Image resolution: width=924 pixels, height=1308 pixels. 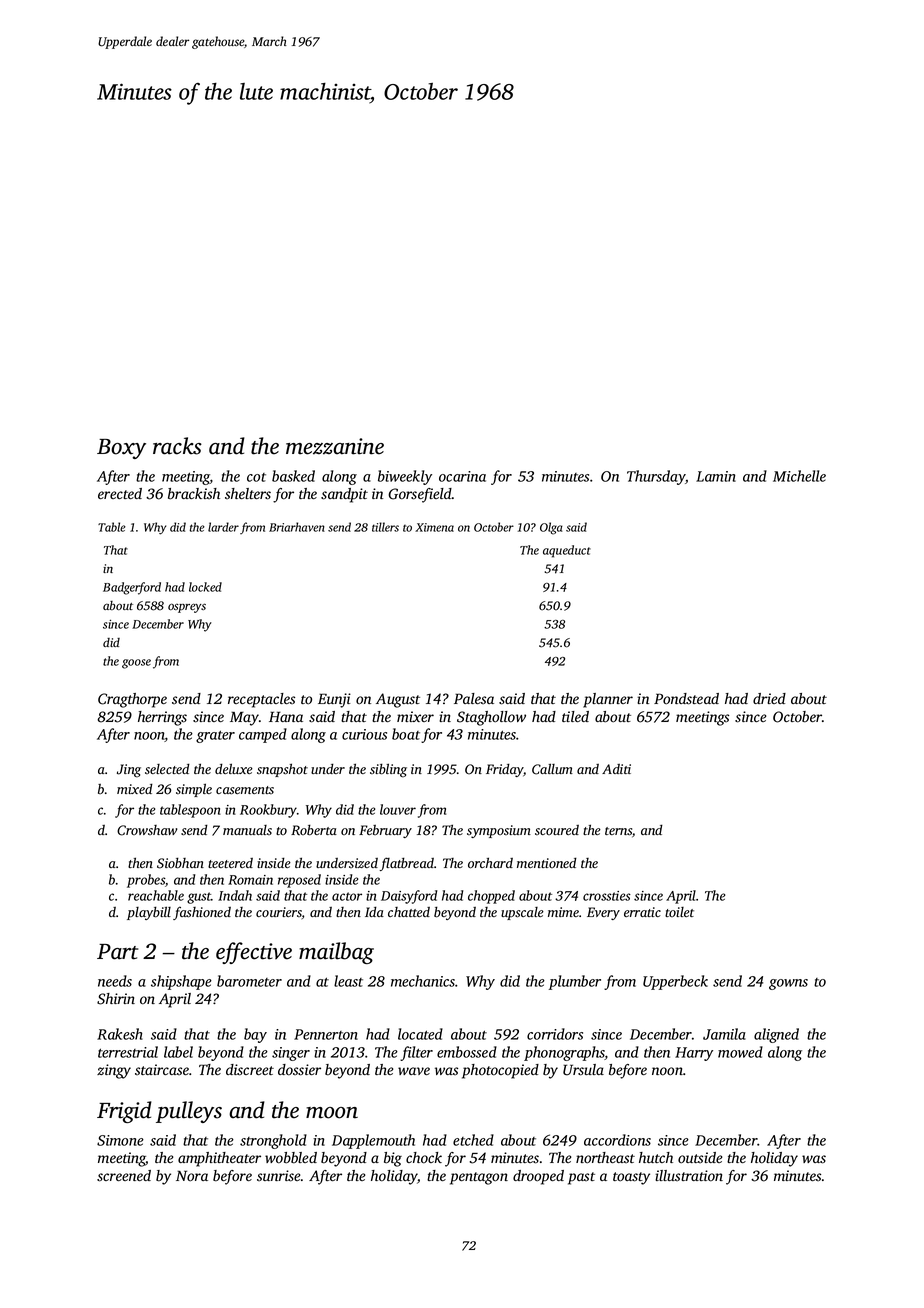 What do you see at coordinates (567, 551) in the image?
I see `aqueduct` at bounding box center [567, 551].
